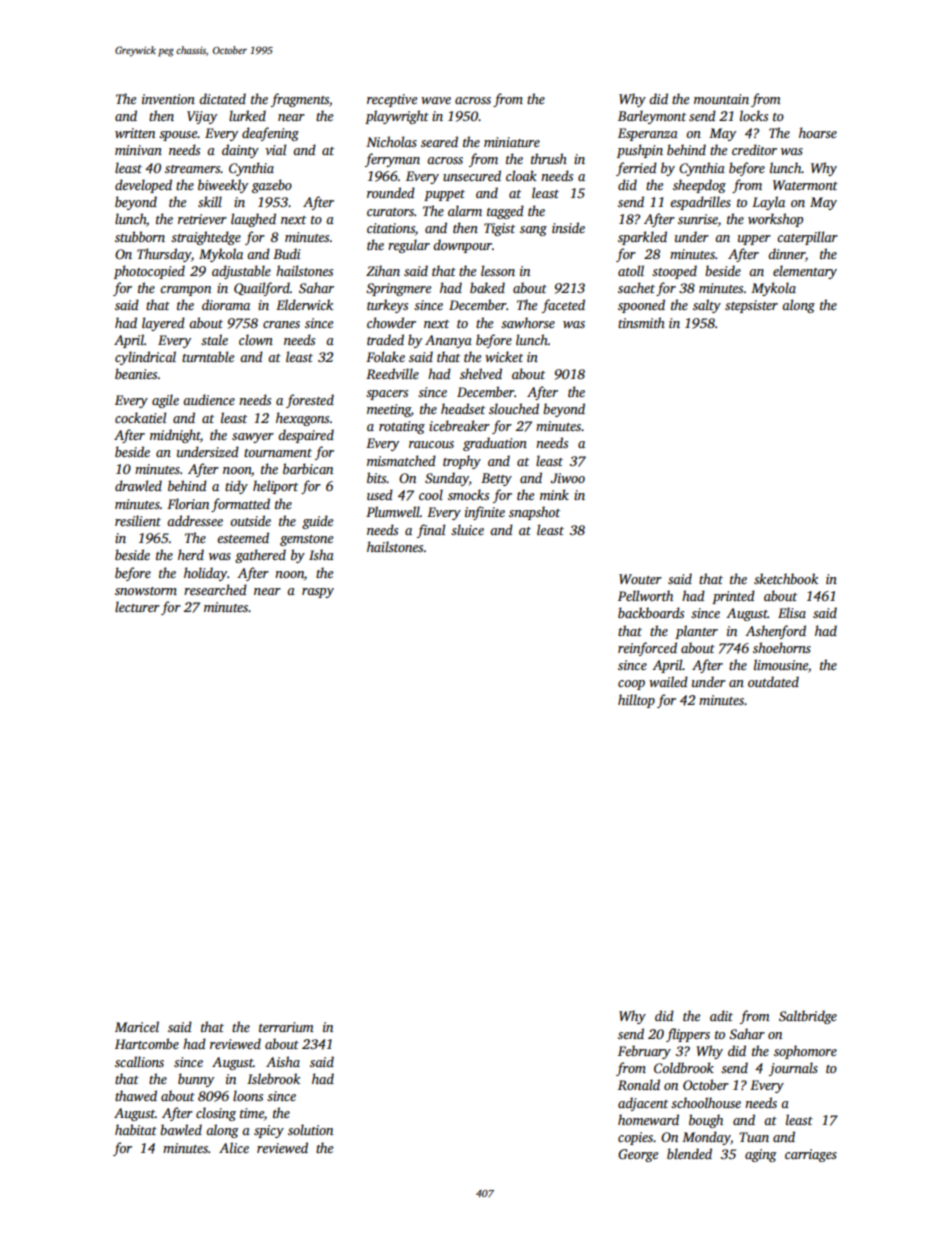  What do you see at coordinates (638, 1155) in the image?
I see `George` at bounding box center [638, 1155].
